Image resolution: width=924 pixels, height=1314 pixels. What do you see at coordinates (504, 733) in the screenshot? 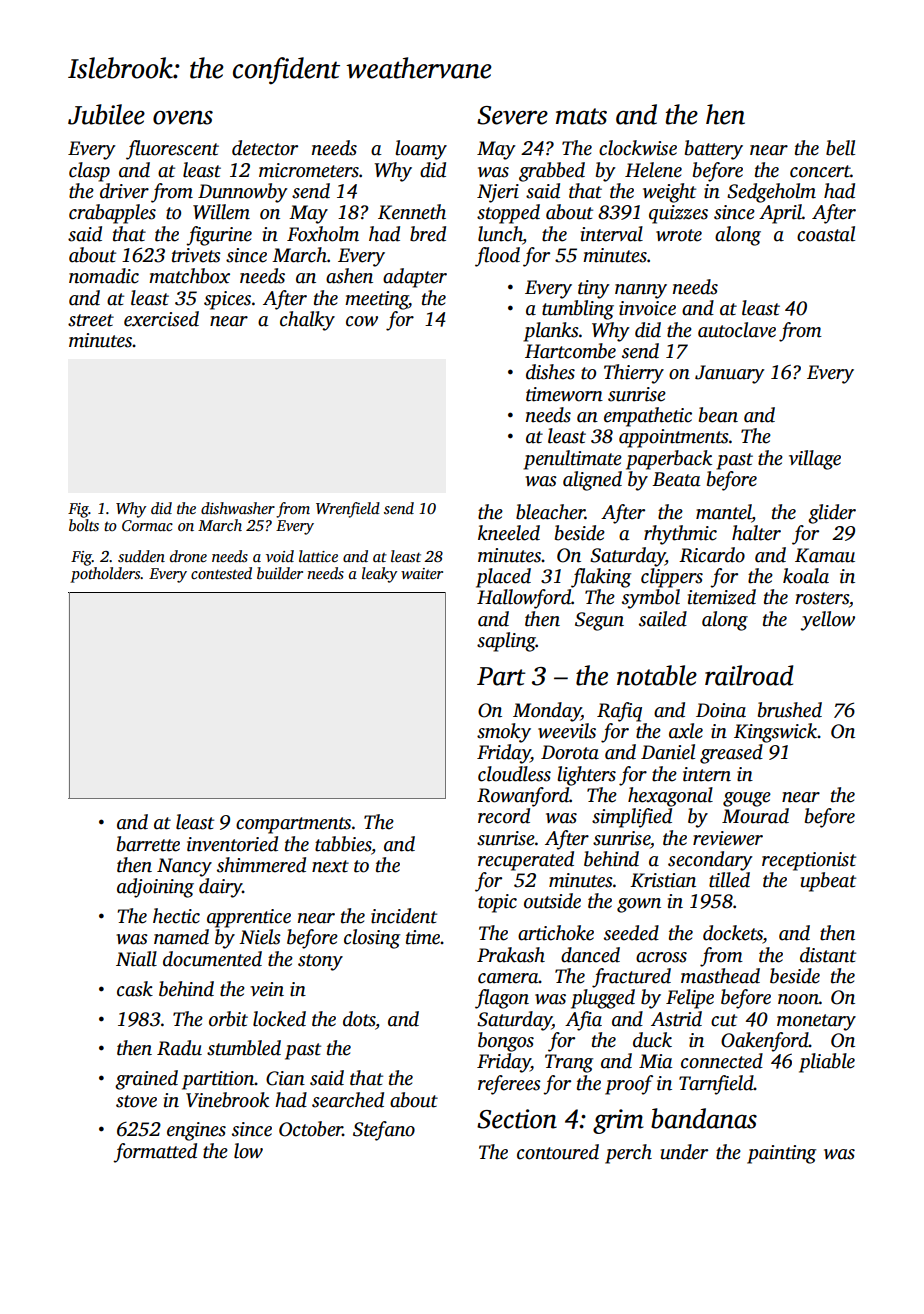
I see `smoky` at bounding box center [504, 733].
